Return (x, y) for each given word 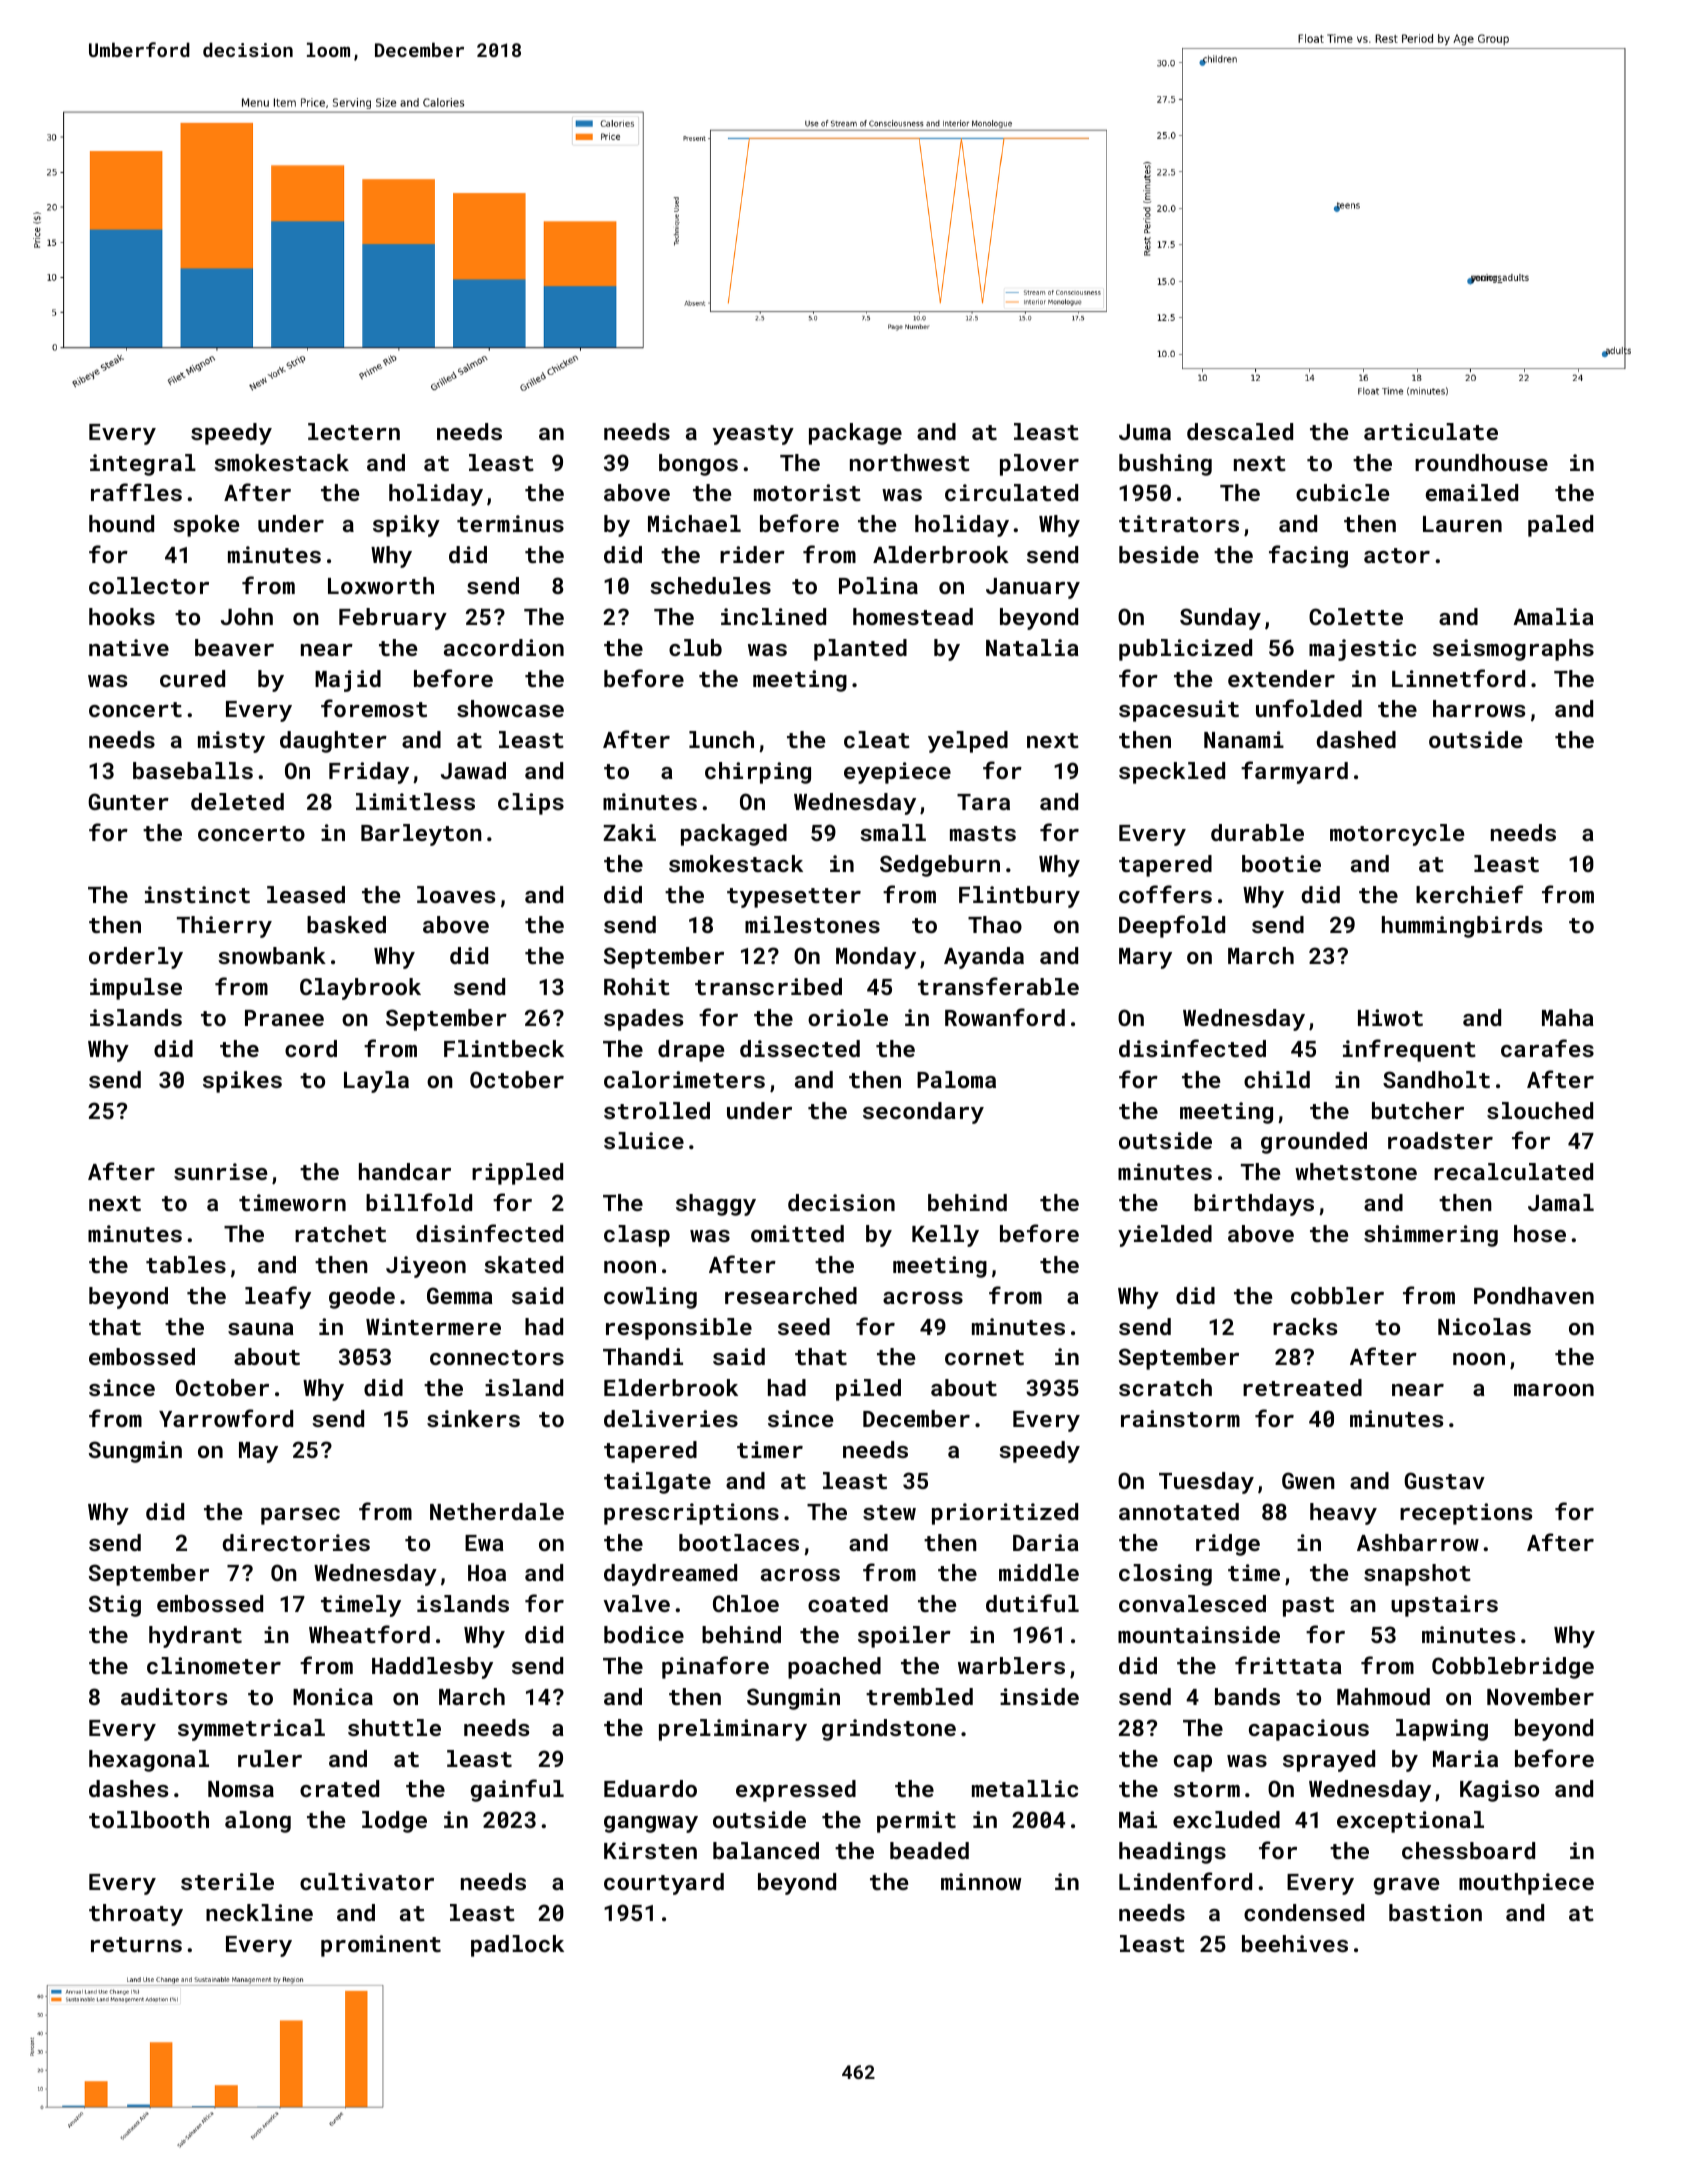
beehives (1295, 1943)
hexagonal (149, 1761)
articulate (1431, 431)
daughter (333, 742)
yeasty (753, 435)
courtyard (664, 1884)
